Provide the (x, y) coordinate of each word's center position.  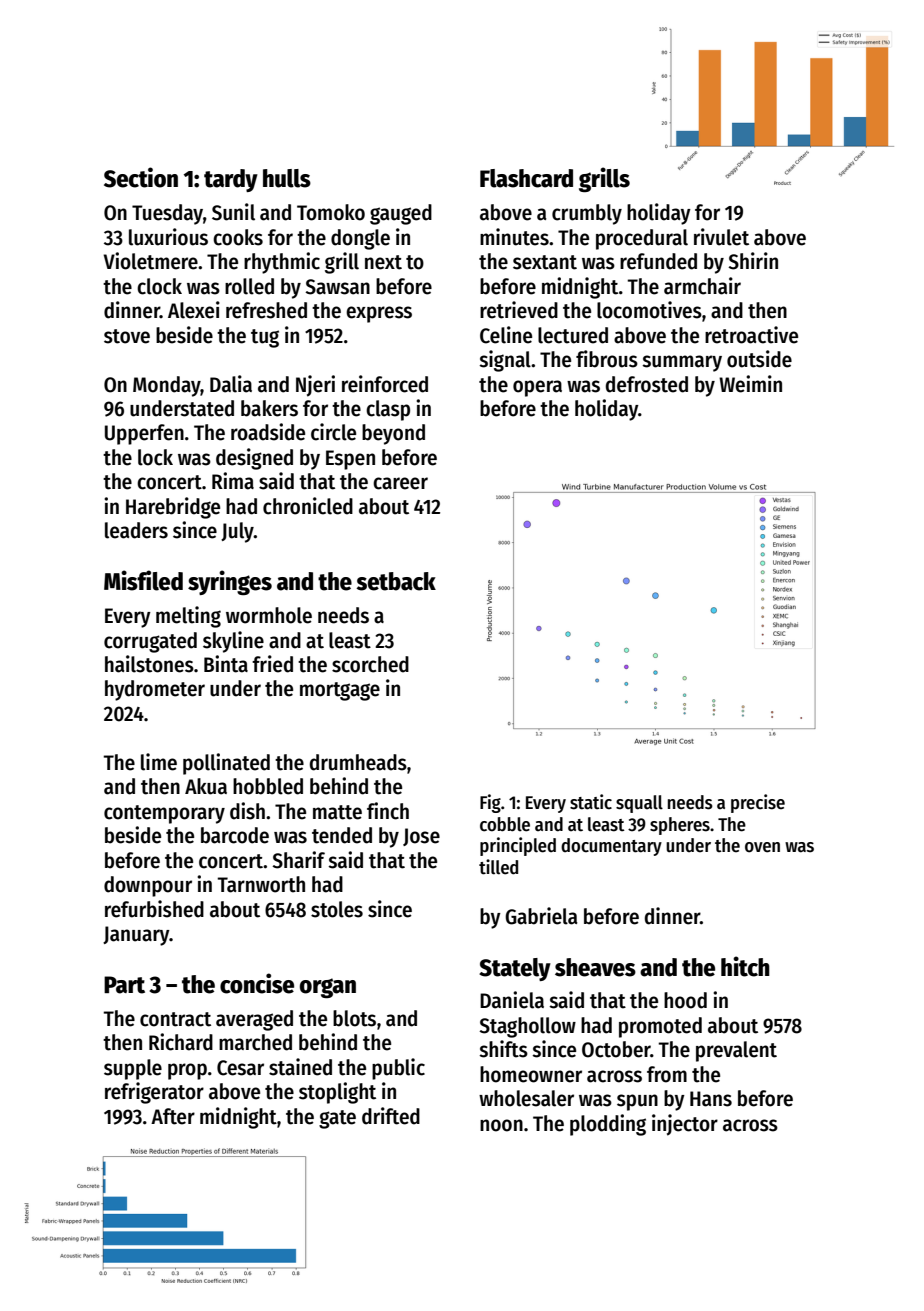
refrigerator (154, 1093)
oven (762, 847)
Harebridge (173, 508)
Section (141, 177)
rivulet (721, 237)
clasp (388, 410)
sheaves (595, 967)
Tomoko (331, 212)
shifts (503, 1049)
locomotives (649, 310)
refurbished (154, 909)
